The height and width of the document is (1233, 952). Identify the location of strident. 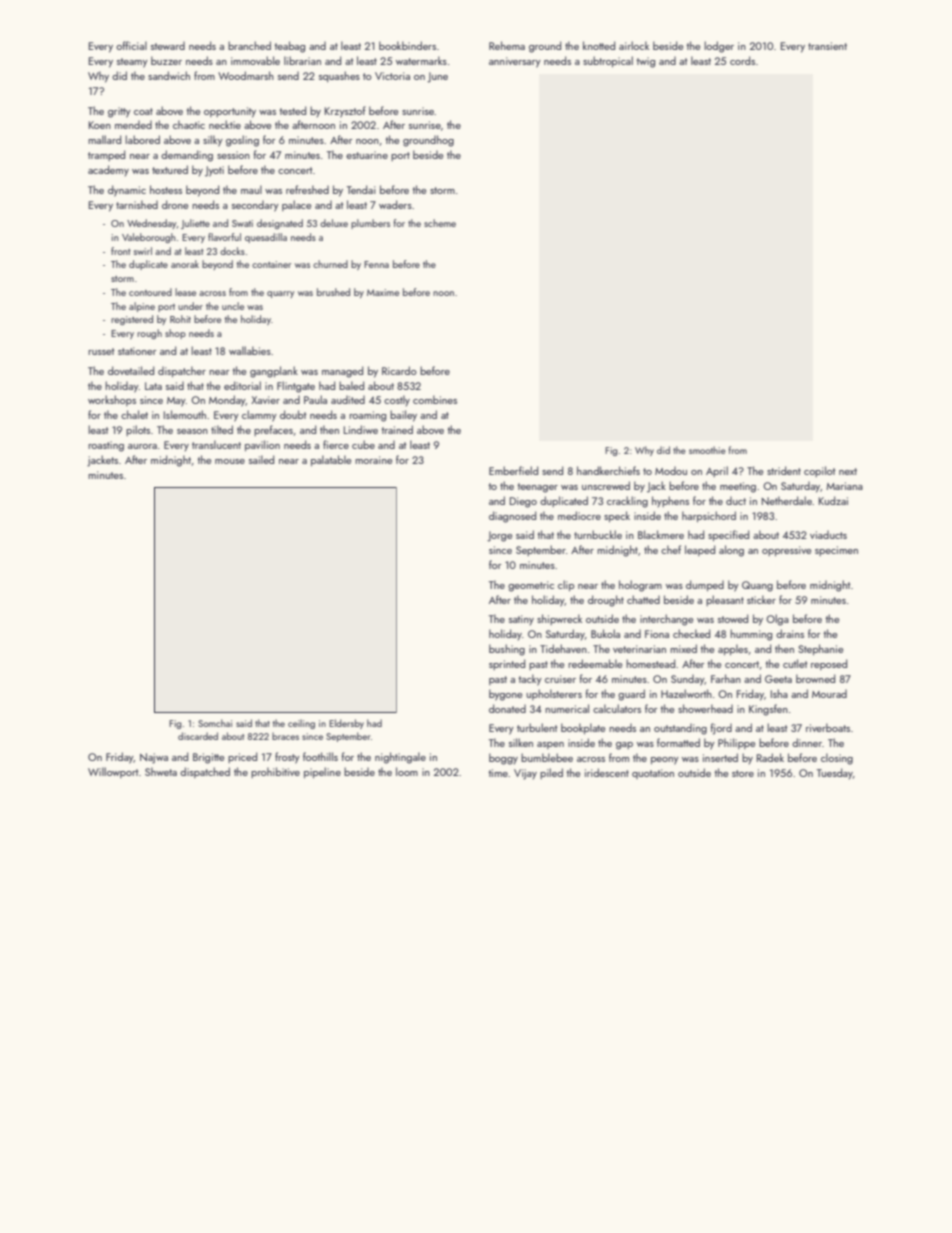
(784, 470).
